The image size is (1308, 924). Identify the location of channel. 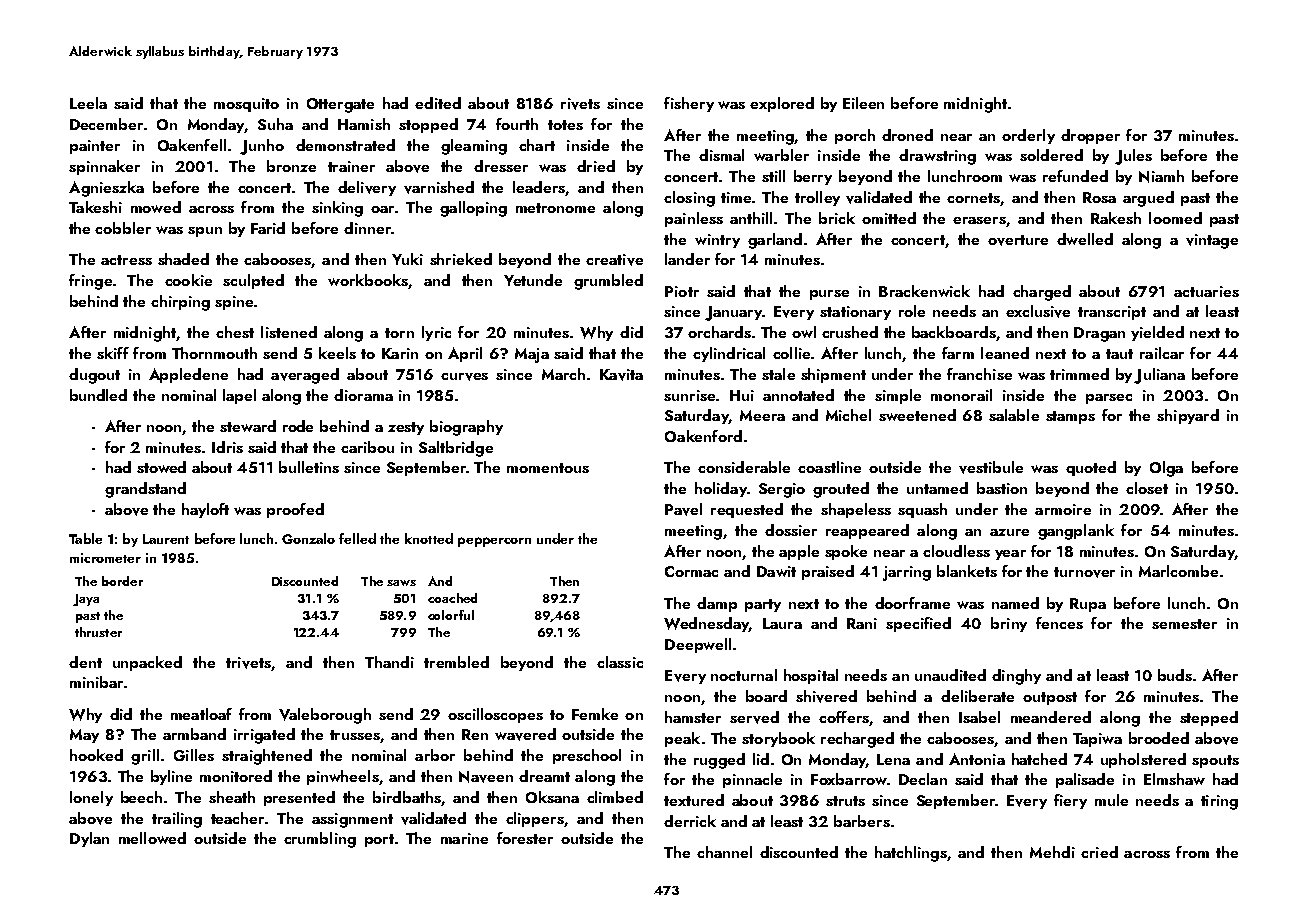
(724, 852).
